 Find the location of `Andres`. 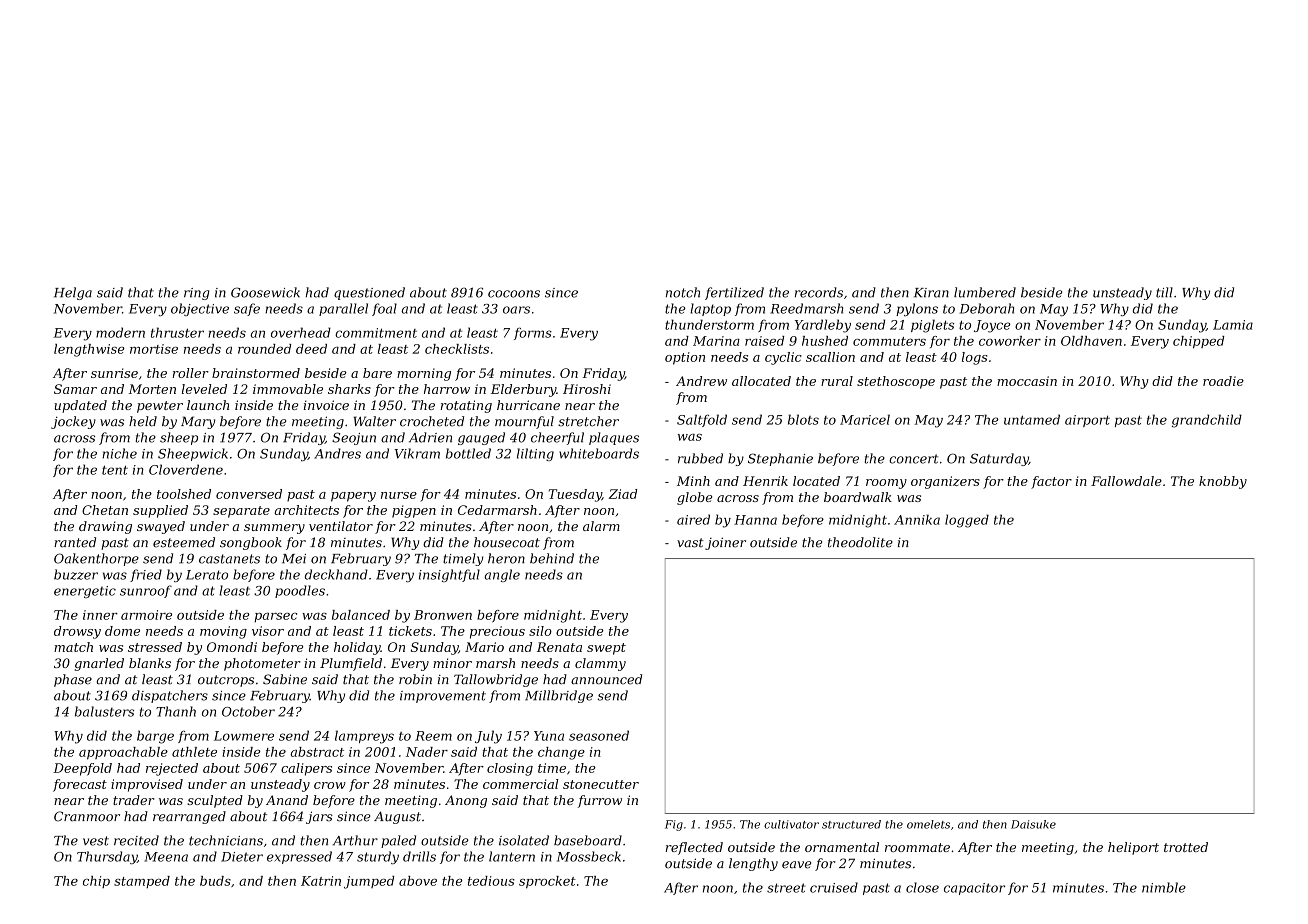

Andres is located at coordinates (337, 453).
